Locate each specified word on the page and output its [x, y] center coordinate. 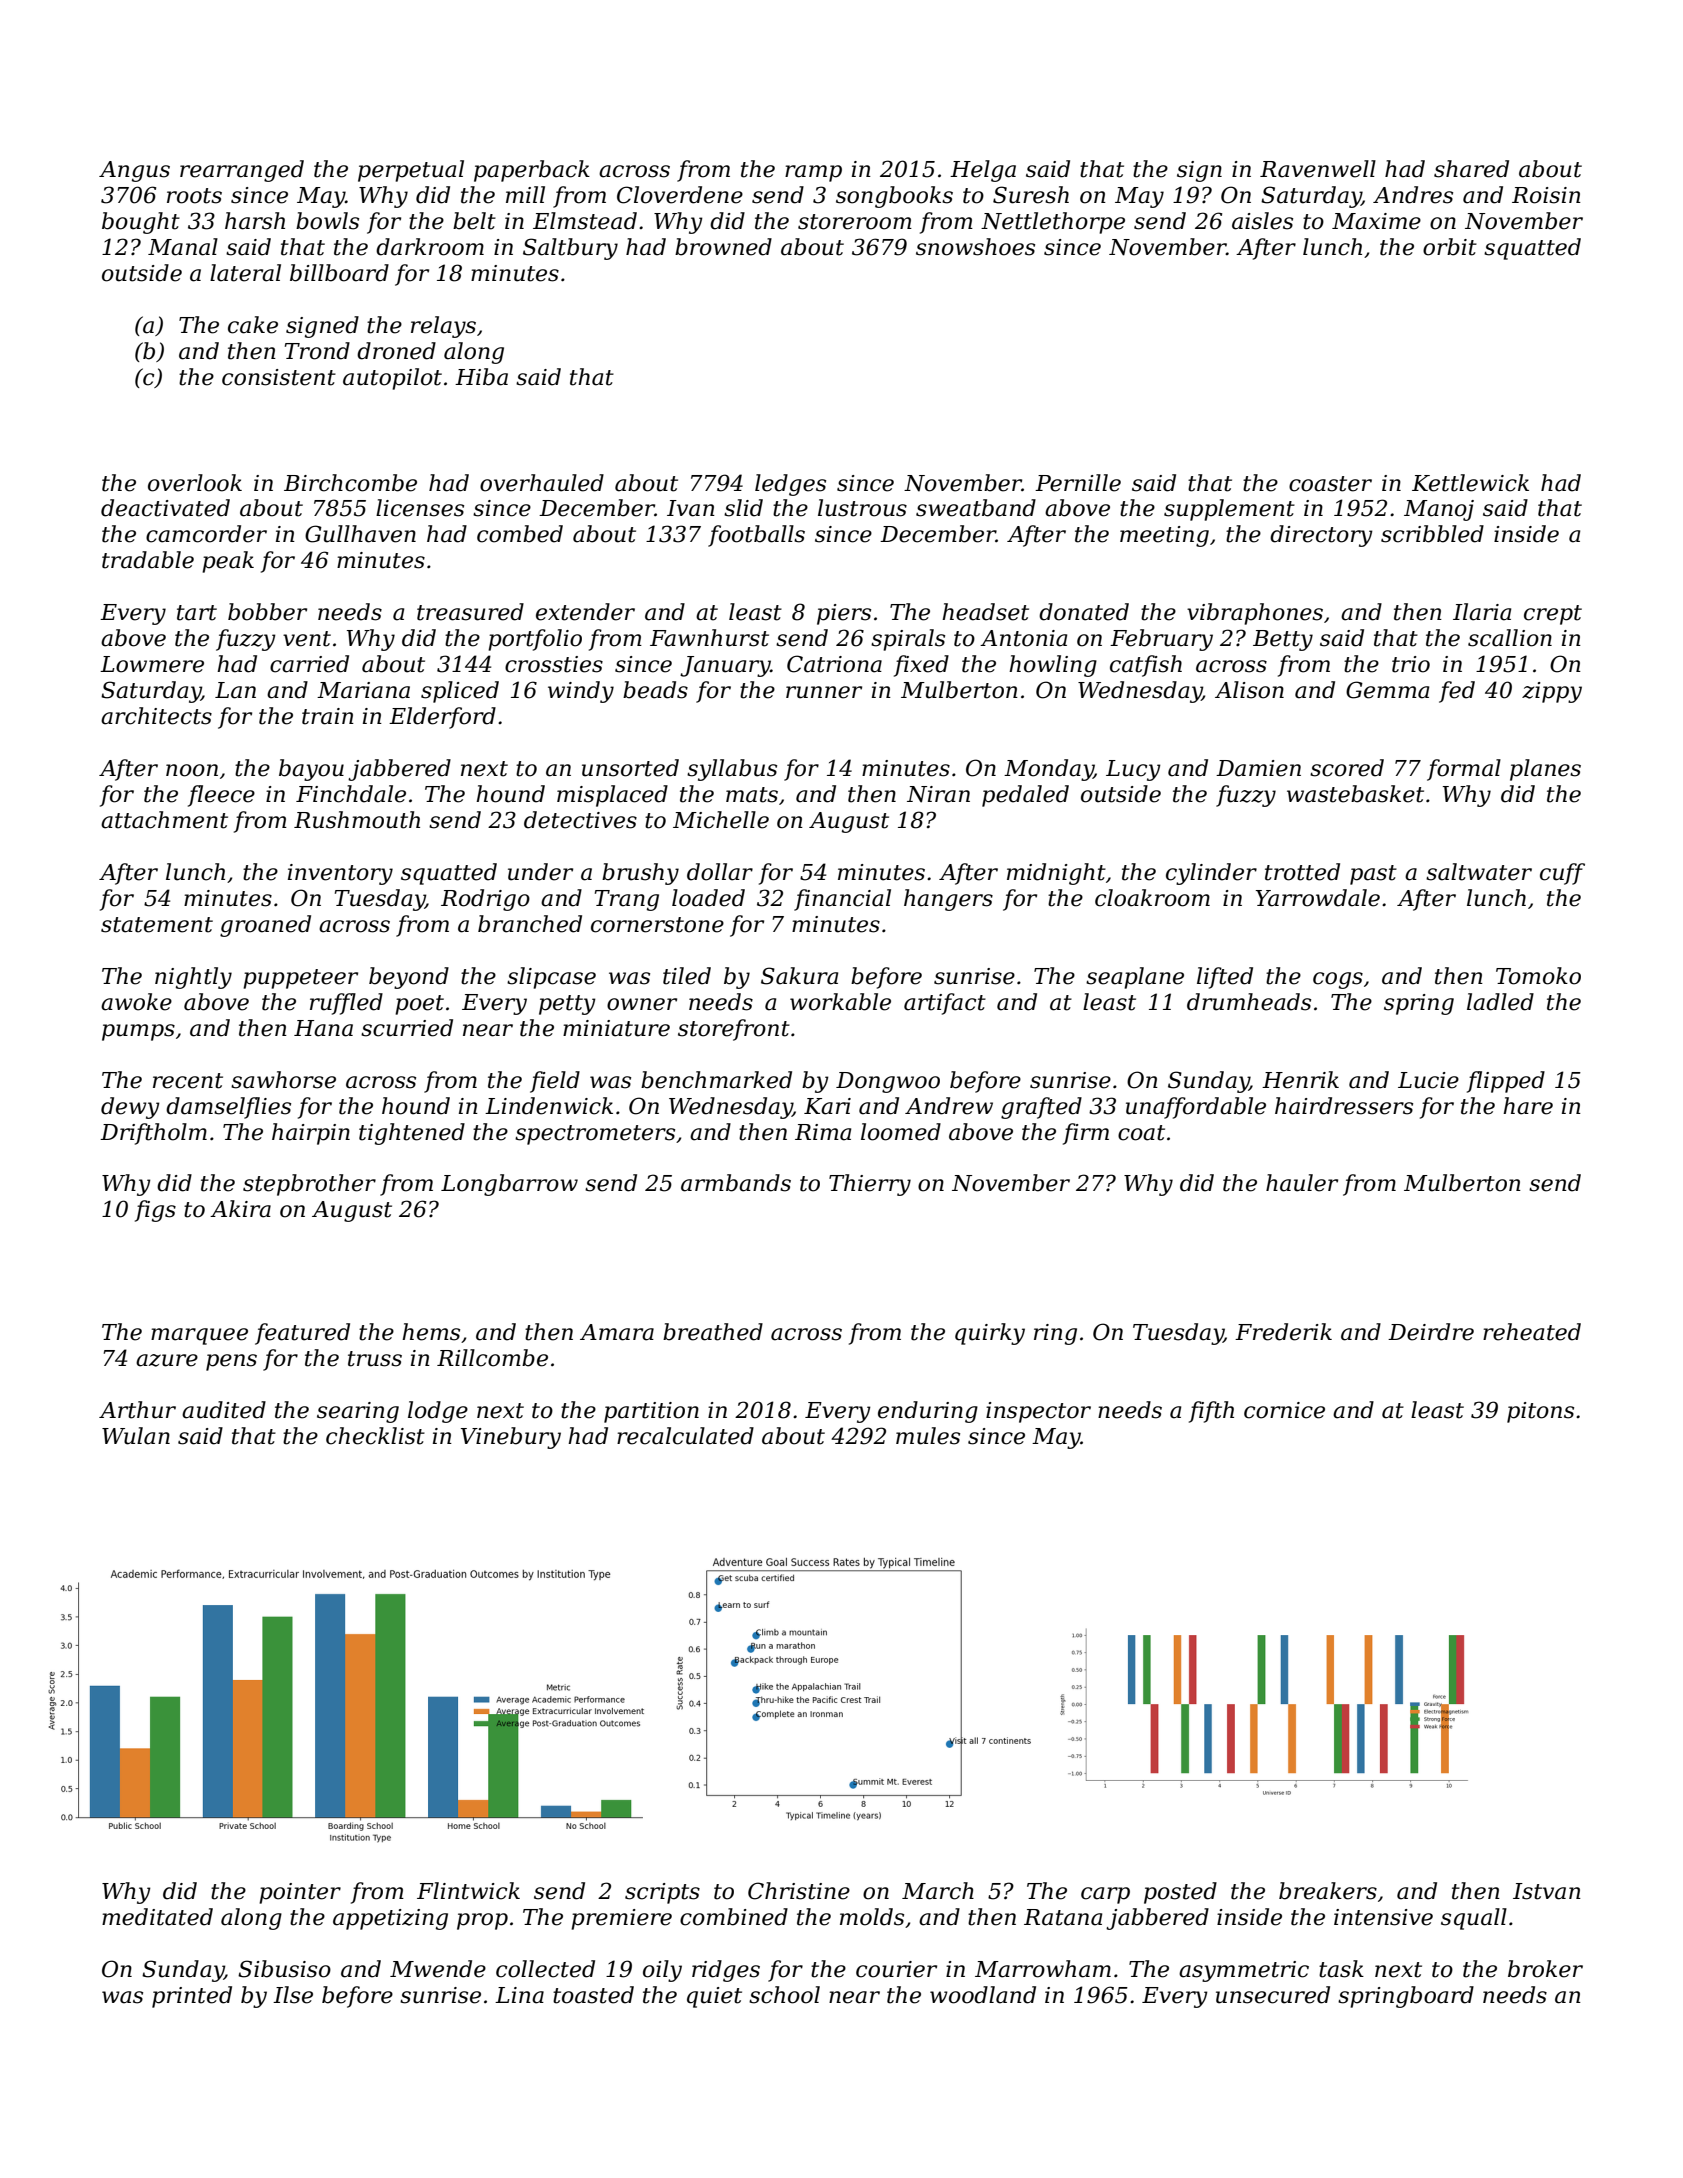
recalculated [685, 1436]
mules [928, 1436]
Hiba [481, 377]
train [328, 716]
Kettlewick [1470, 483]
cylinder [1211, 874]
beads [655, 690]
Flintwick [468, 1891]
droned [396, 351]
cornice [1284, 1410]
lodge [438, 1412]
